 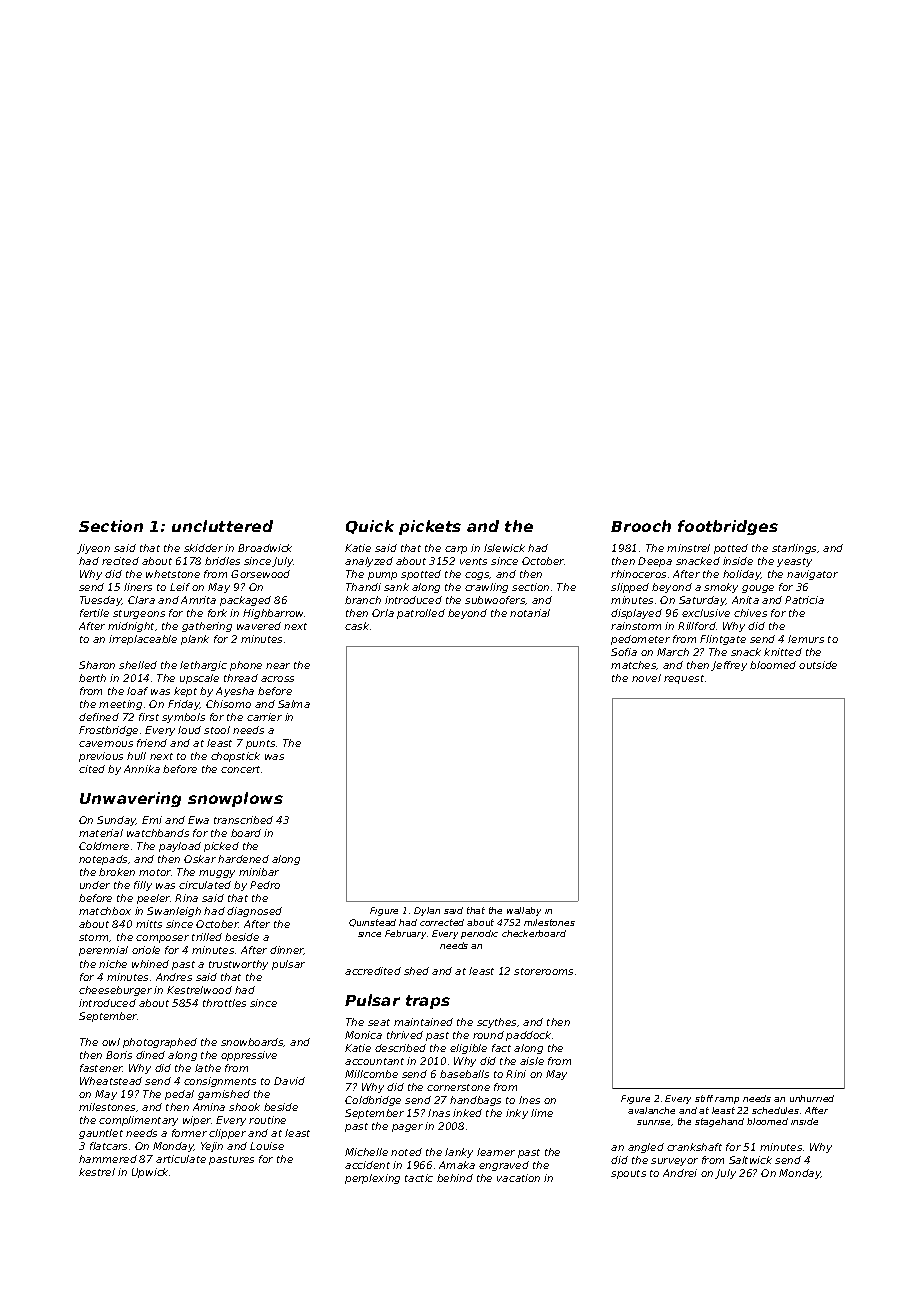 What do you see at coordinates (222, 526) in the page?
I see `uncluttered` at bounding box center [222, 526].
